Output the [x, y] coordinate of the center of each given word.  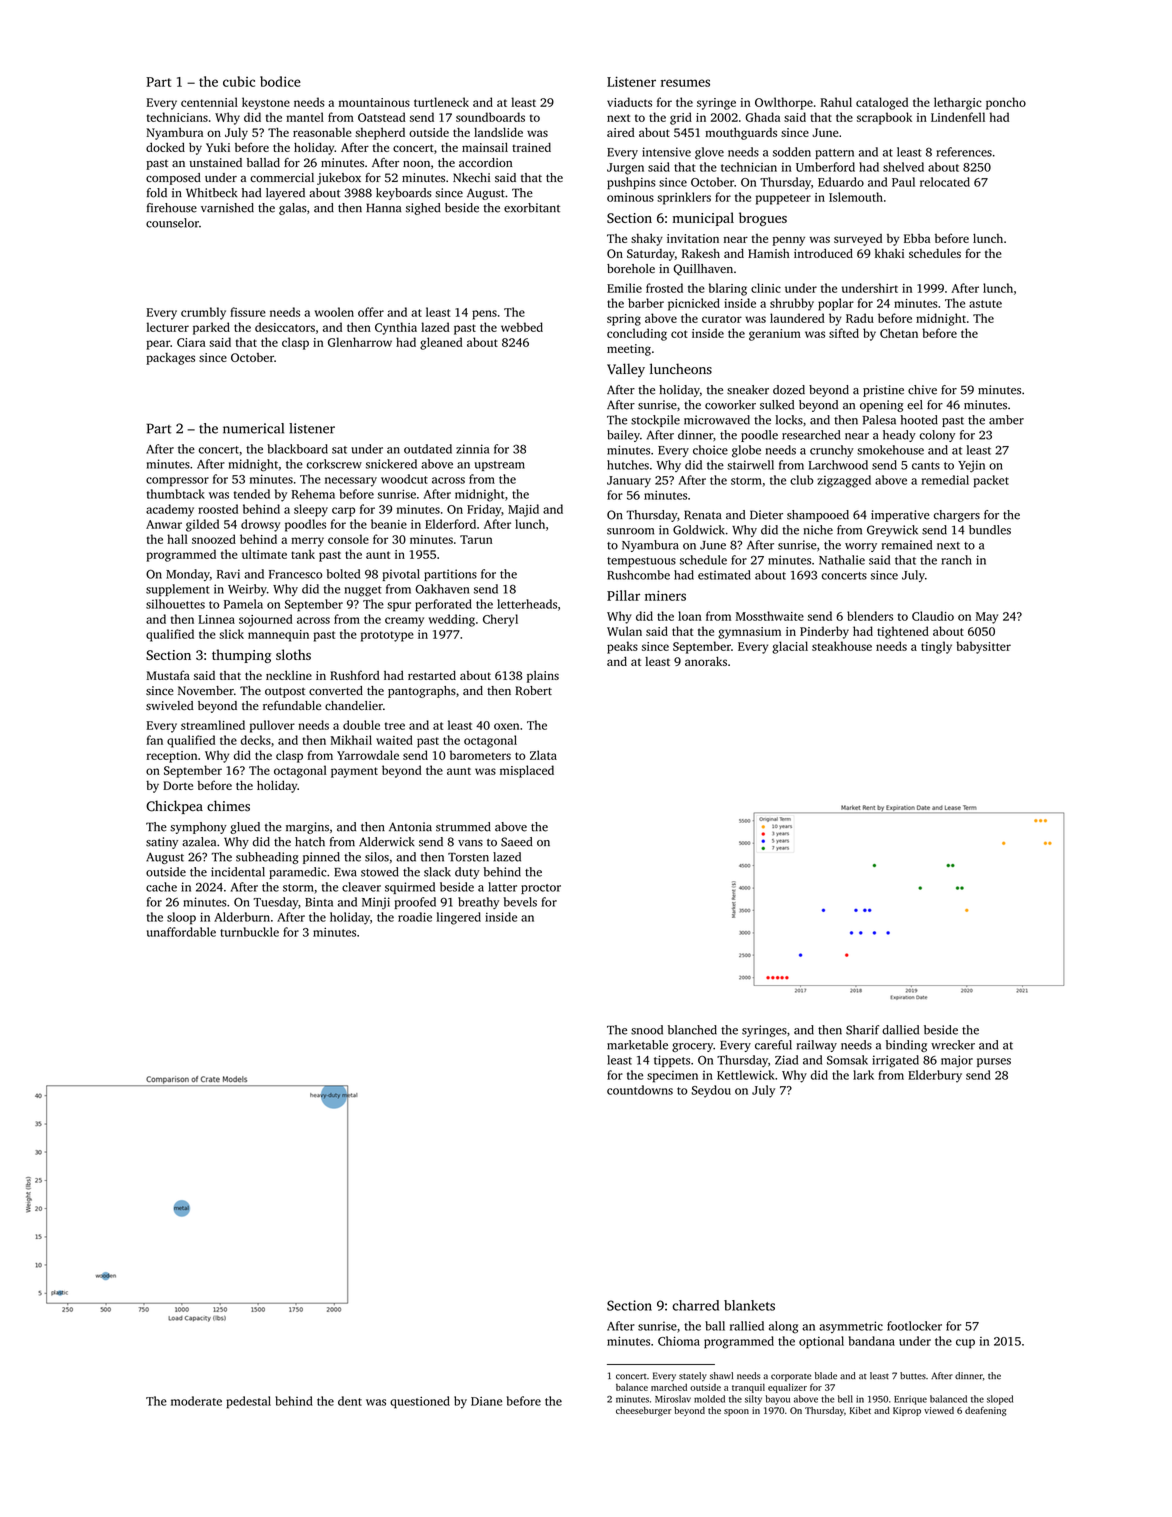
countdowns [640, 1090]
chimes [228, 806]
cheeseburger [643, 1411]
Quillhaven [703, 270]
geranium [775, 335]
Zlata [543, 755]
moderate [196, 1401]
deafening [986, 1411]
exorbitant [532, 208]
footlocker [914, 1326]
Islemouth [856, 197]
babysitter [983, 647]
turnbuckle [249, 932]
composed [173, 179]
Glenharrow [360, 342]
